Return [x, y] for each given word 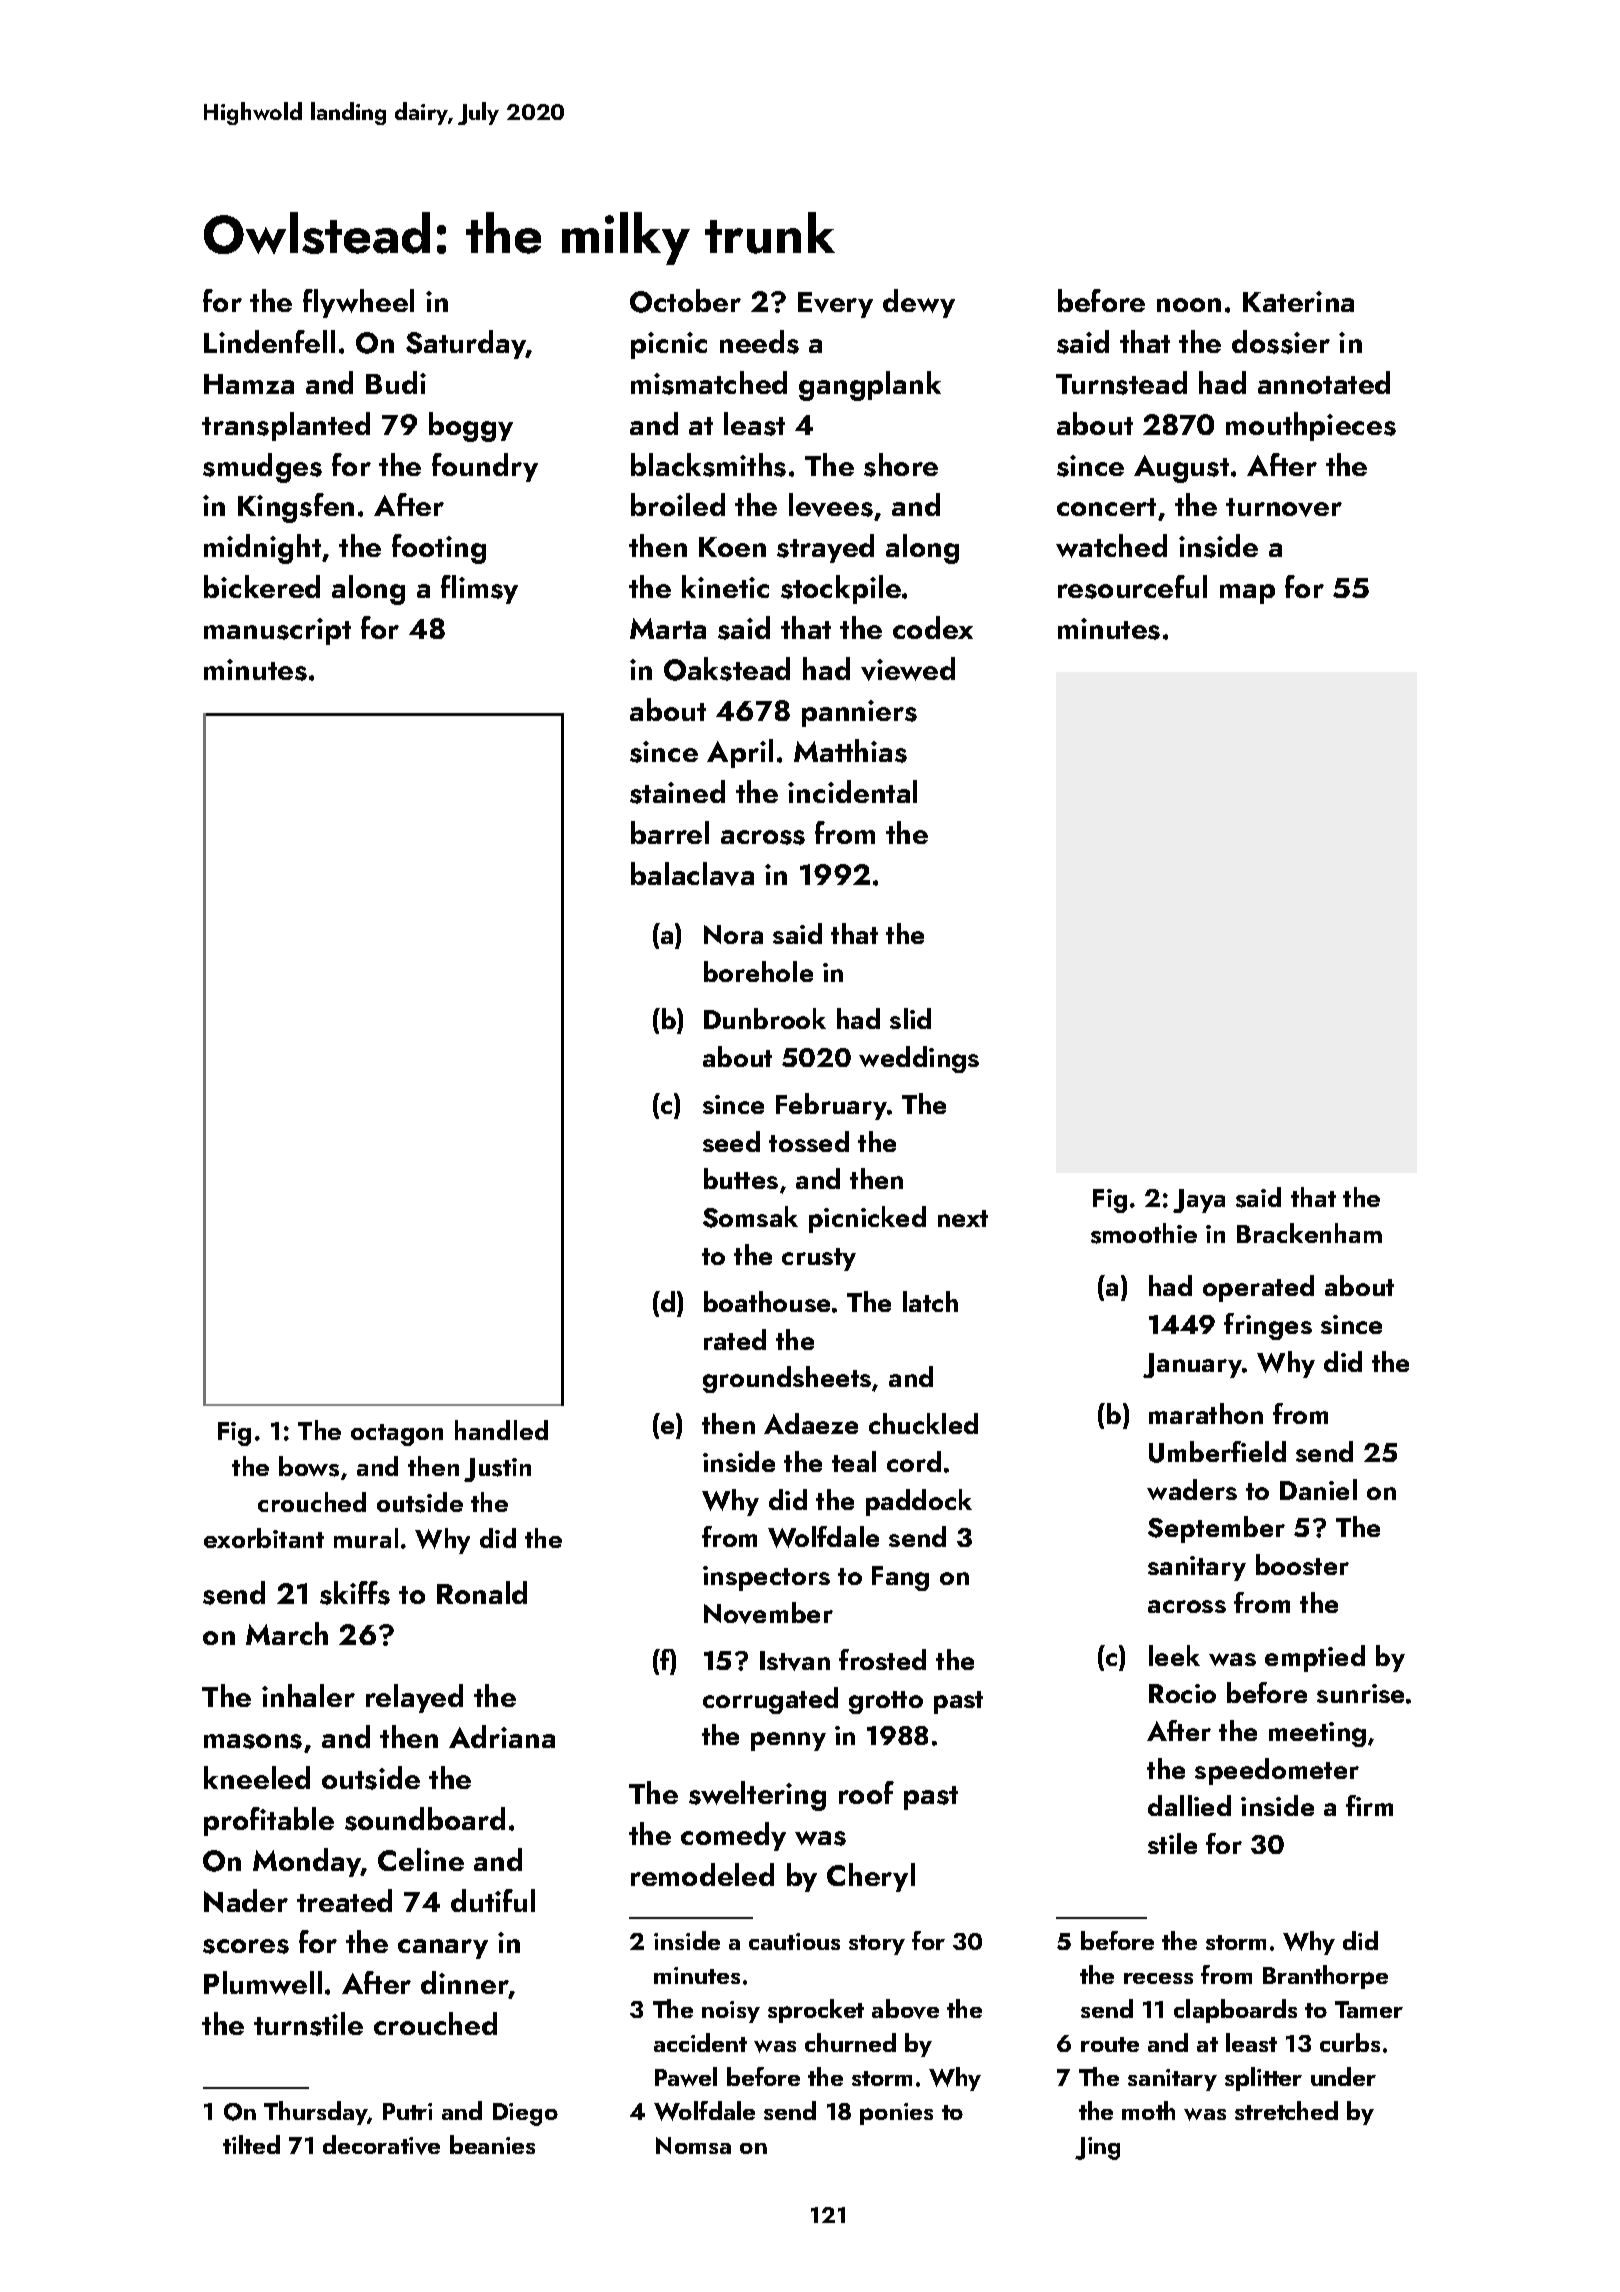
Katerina [1298, 301]
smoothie [1144, 1233]
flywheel [358, 303]
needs [759, 342]
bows [309, 1466]
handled [501, 1430]
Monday [307, 1862]
